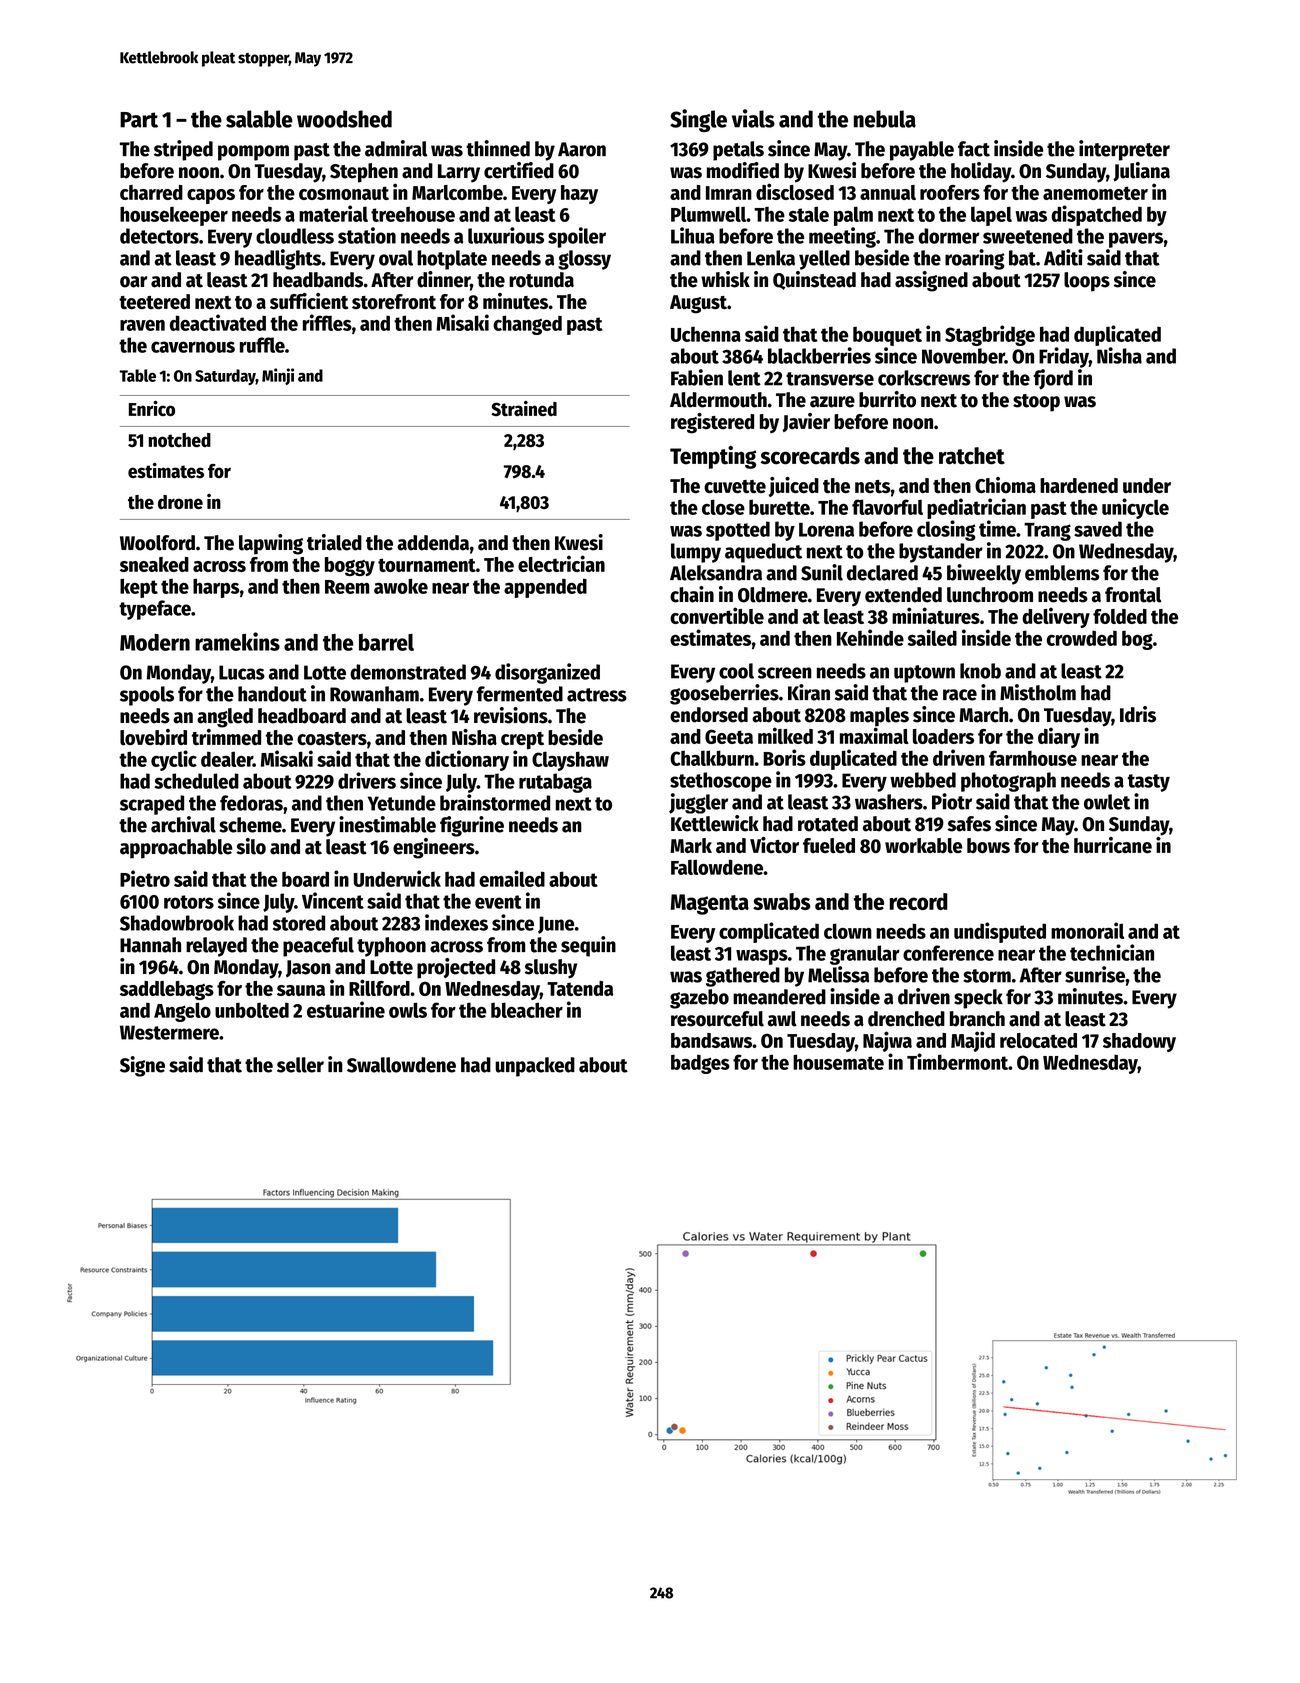  I want to click on Swallowdene, so click(401, 1065).
